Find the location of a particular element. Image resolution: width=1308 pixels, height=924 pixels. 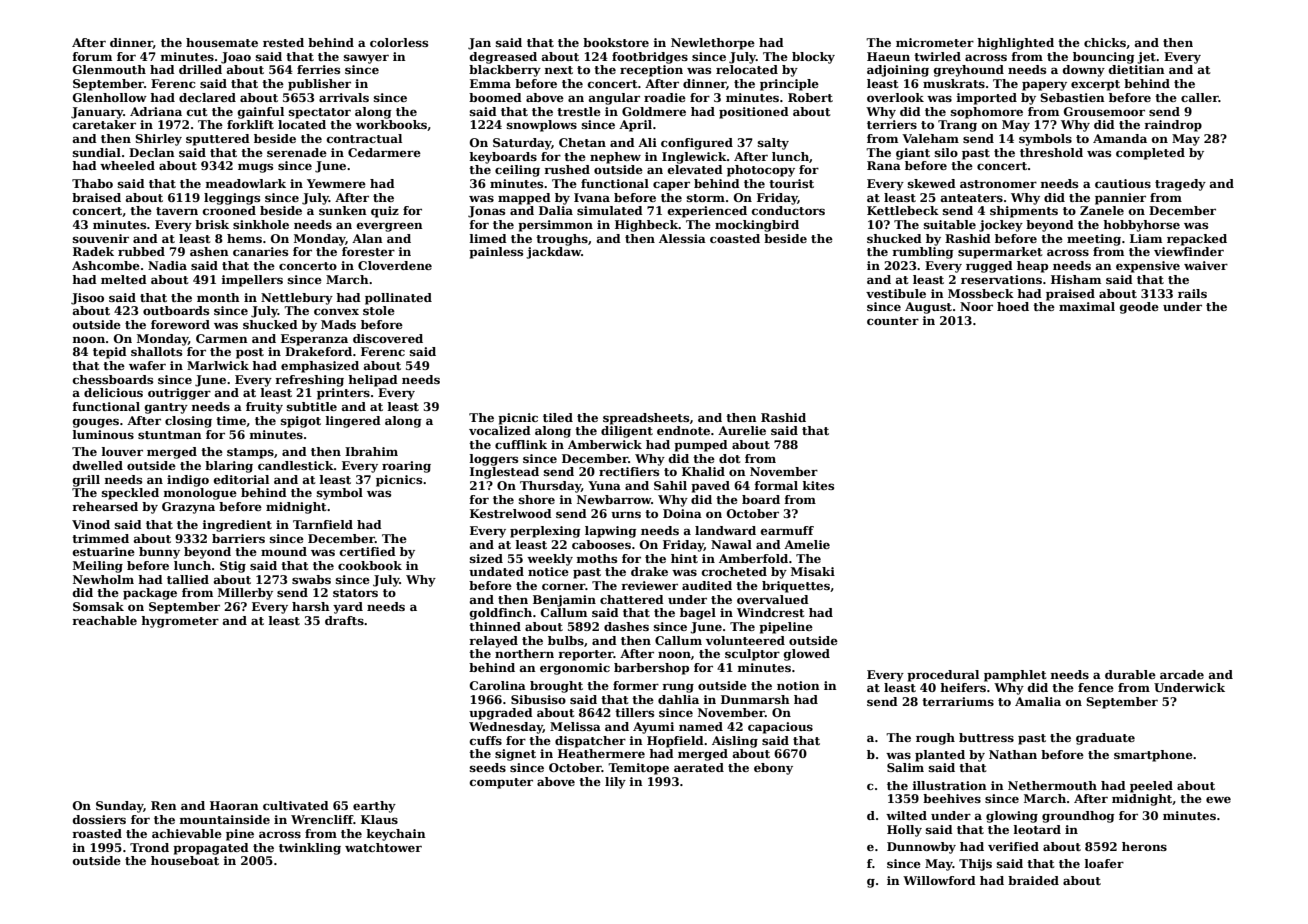

signet is located at coordinates (515, 755).
